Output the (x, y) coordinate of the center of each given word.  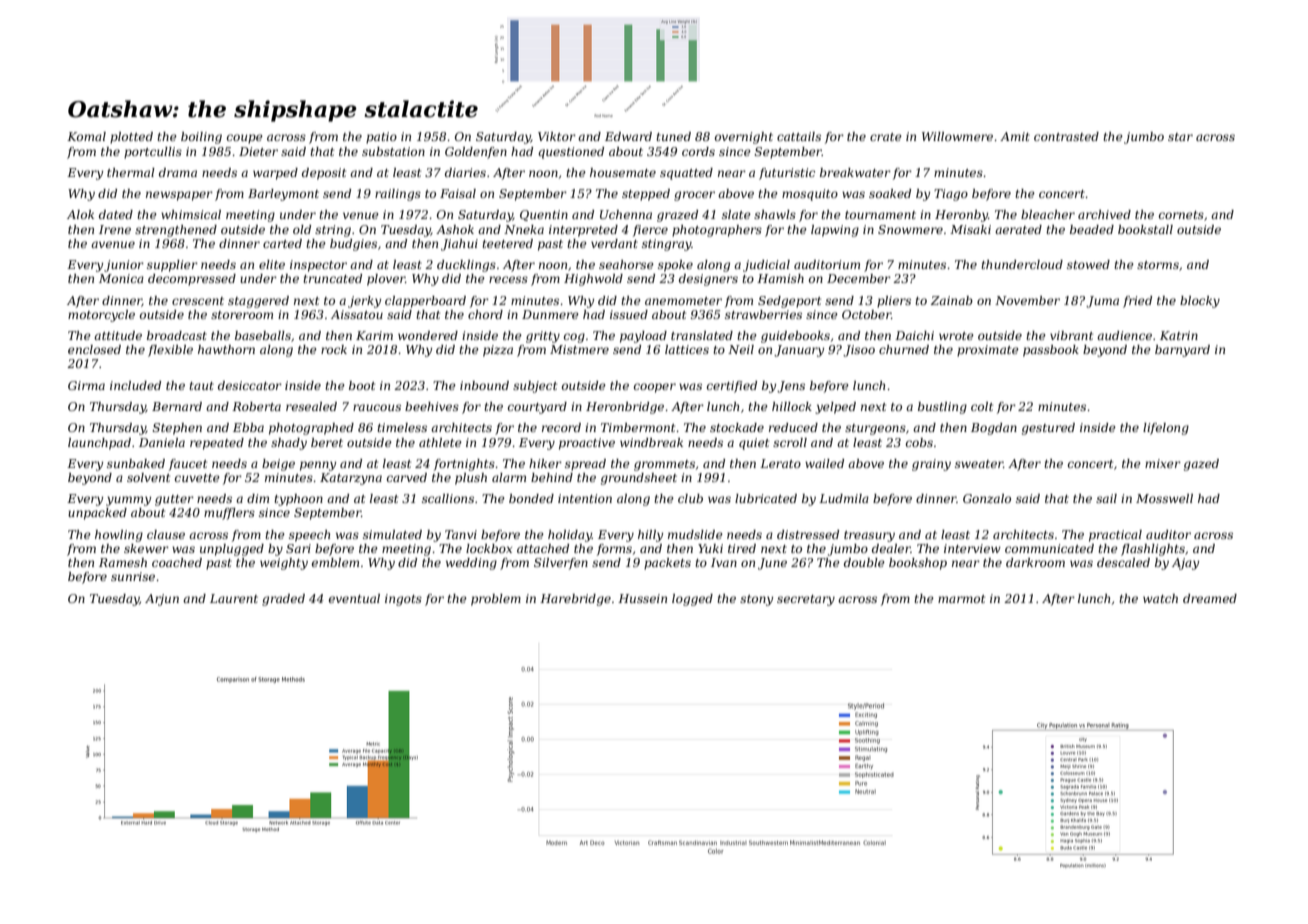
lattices (687, 349)
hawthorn (226, 349)
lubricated (766, 498)
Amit (1015, 136)
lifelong (1166, 429)
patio (381, 138)
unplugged (232, 550)
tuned (673, 136)
